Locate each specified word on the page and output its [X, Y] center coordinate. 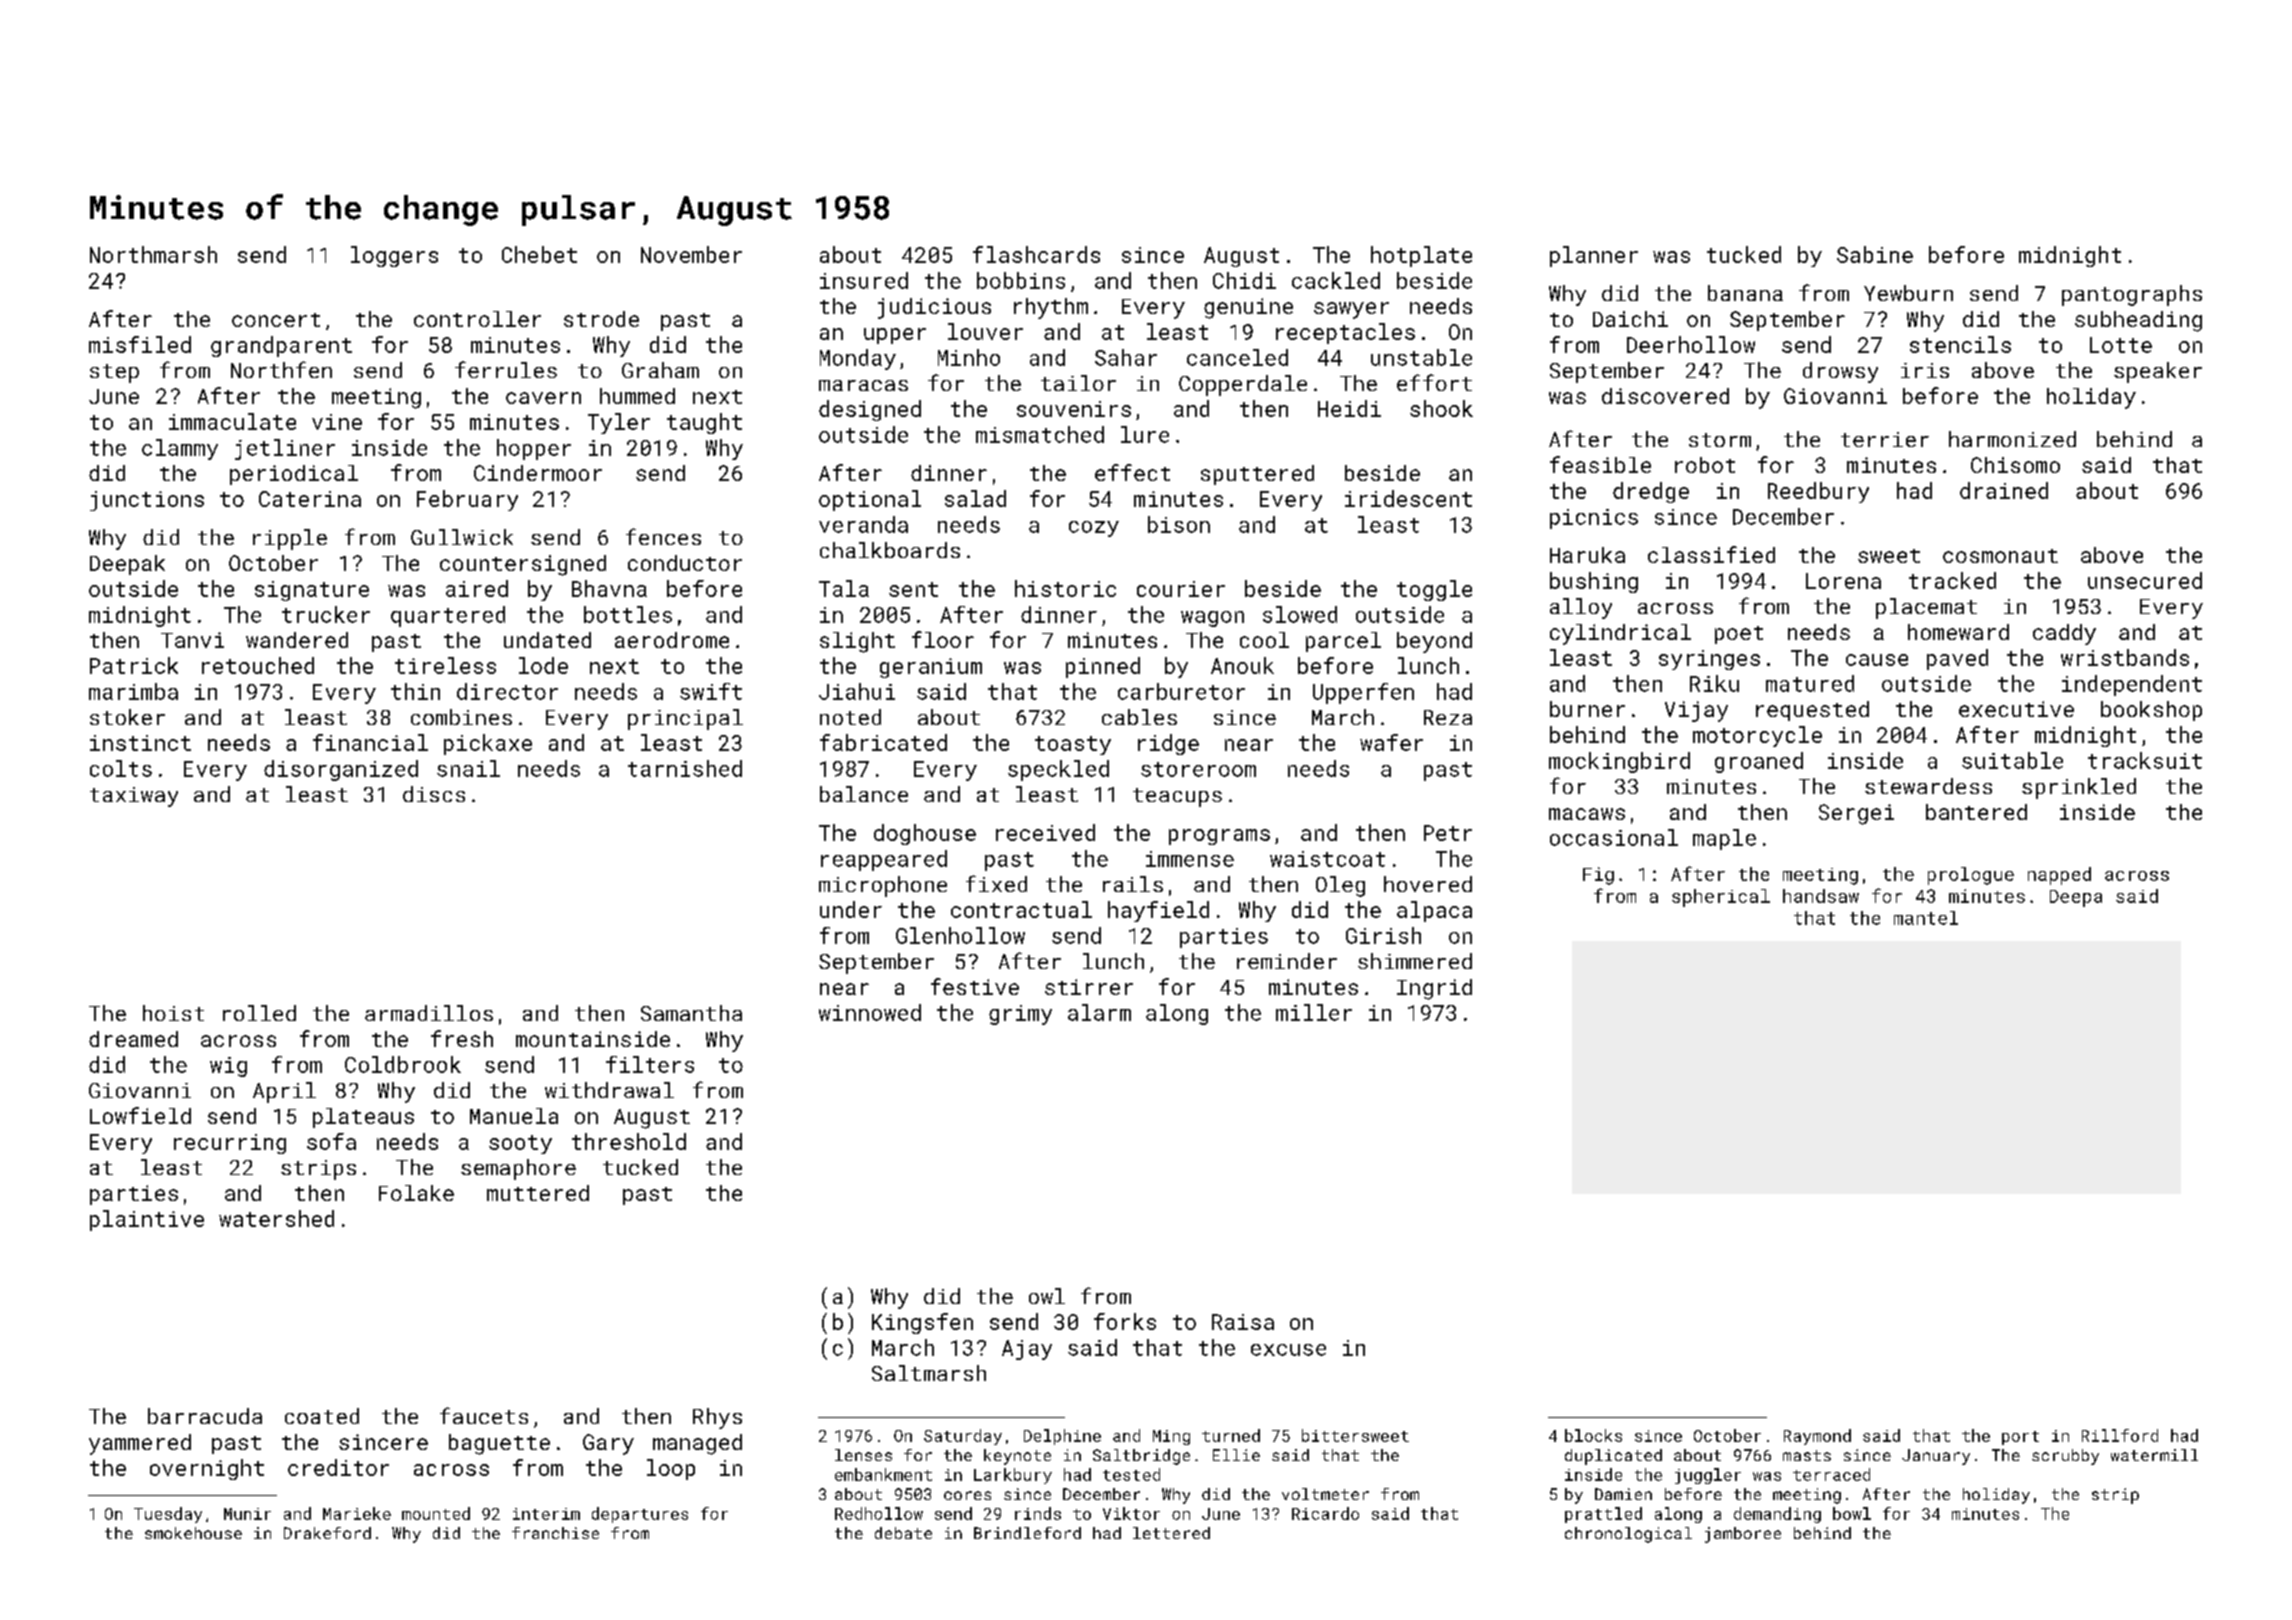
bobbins [1021, 280]
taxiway [134, 797]
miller [1314, 1012]
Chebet [539, 254]
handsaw [1821, 896]
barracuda [205, 1416]
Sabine [1875, 254]
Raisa [1243, 1322]
